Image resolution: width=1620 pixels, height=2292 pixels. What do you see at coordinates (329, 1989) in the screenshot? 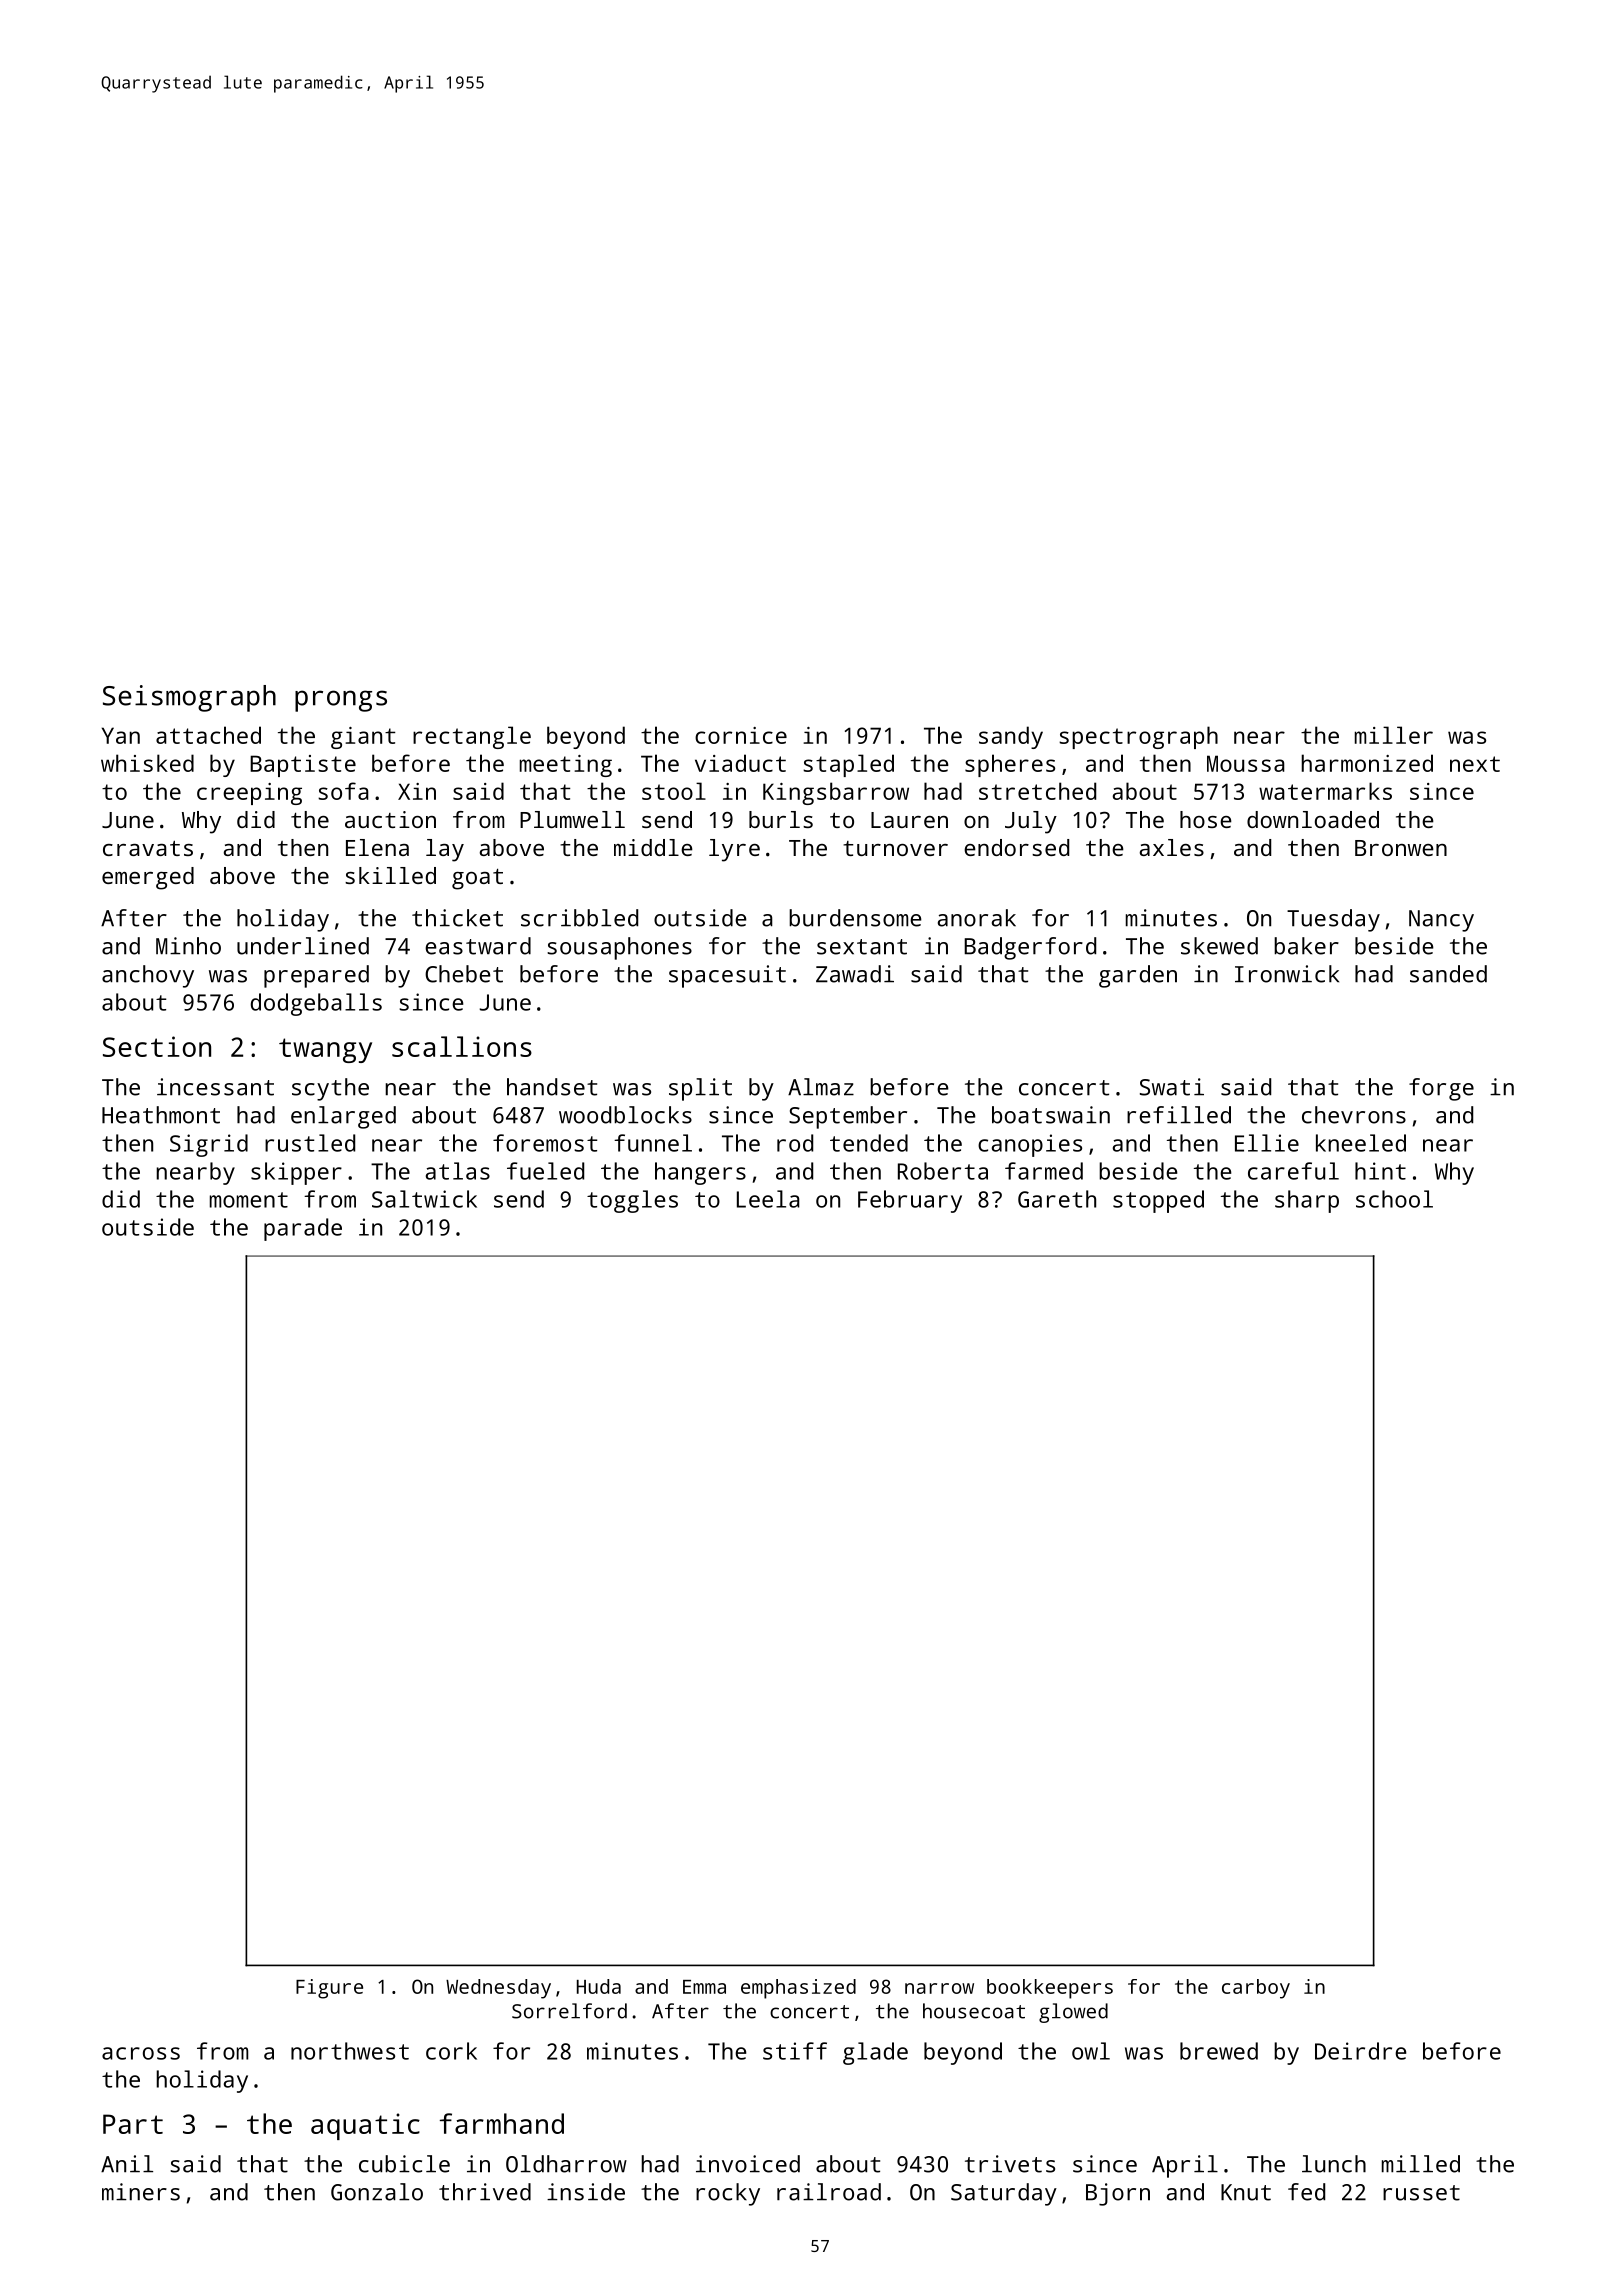
I see `Figure` at bounding box center [329, 1989].
